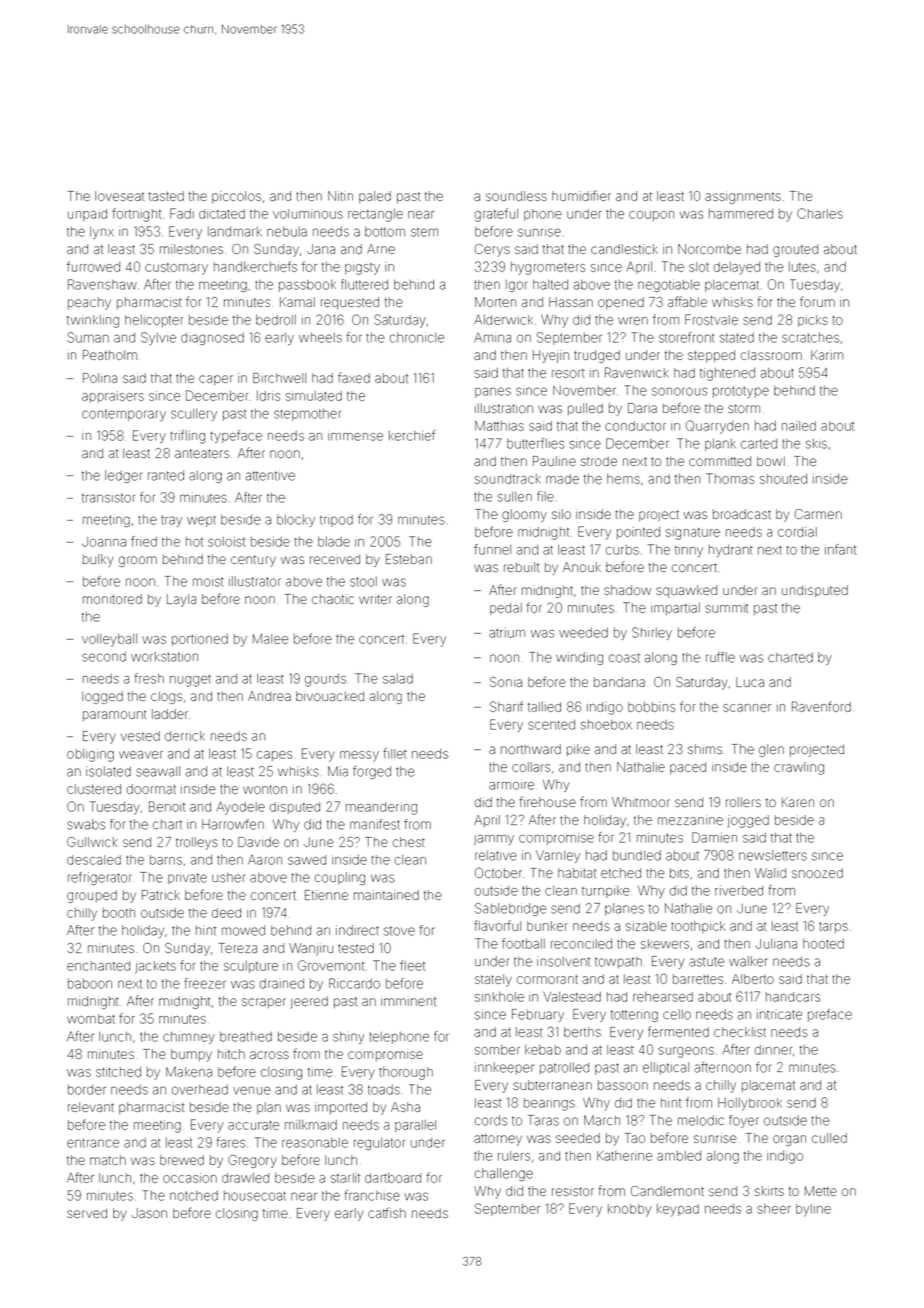  Describe the element at coordinates (155, 967) in the page. I see `jackets` at that location.
